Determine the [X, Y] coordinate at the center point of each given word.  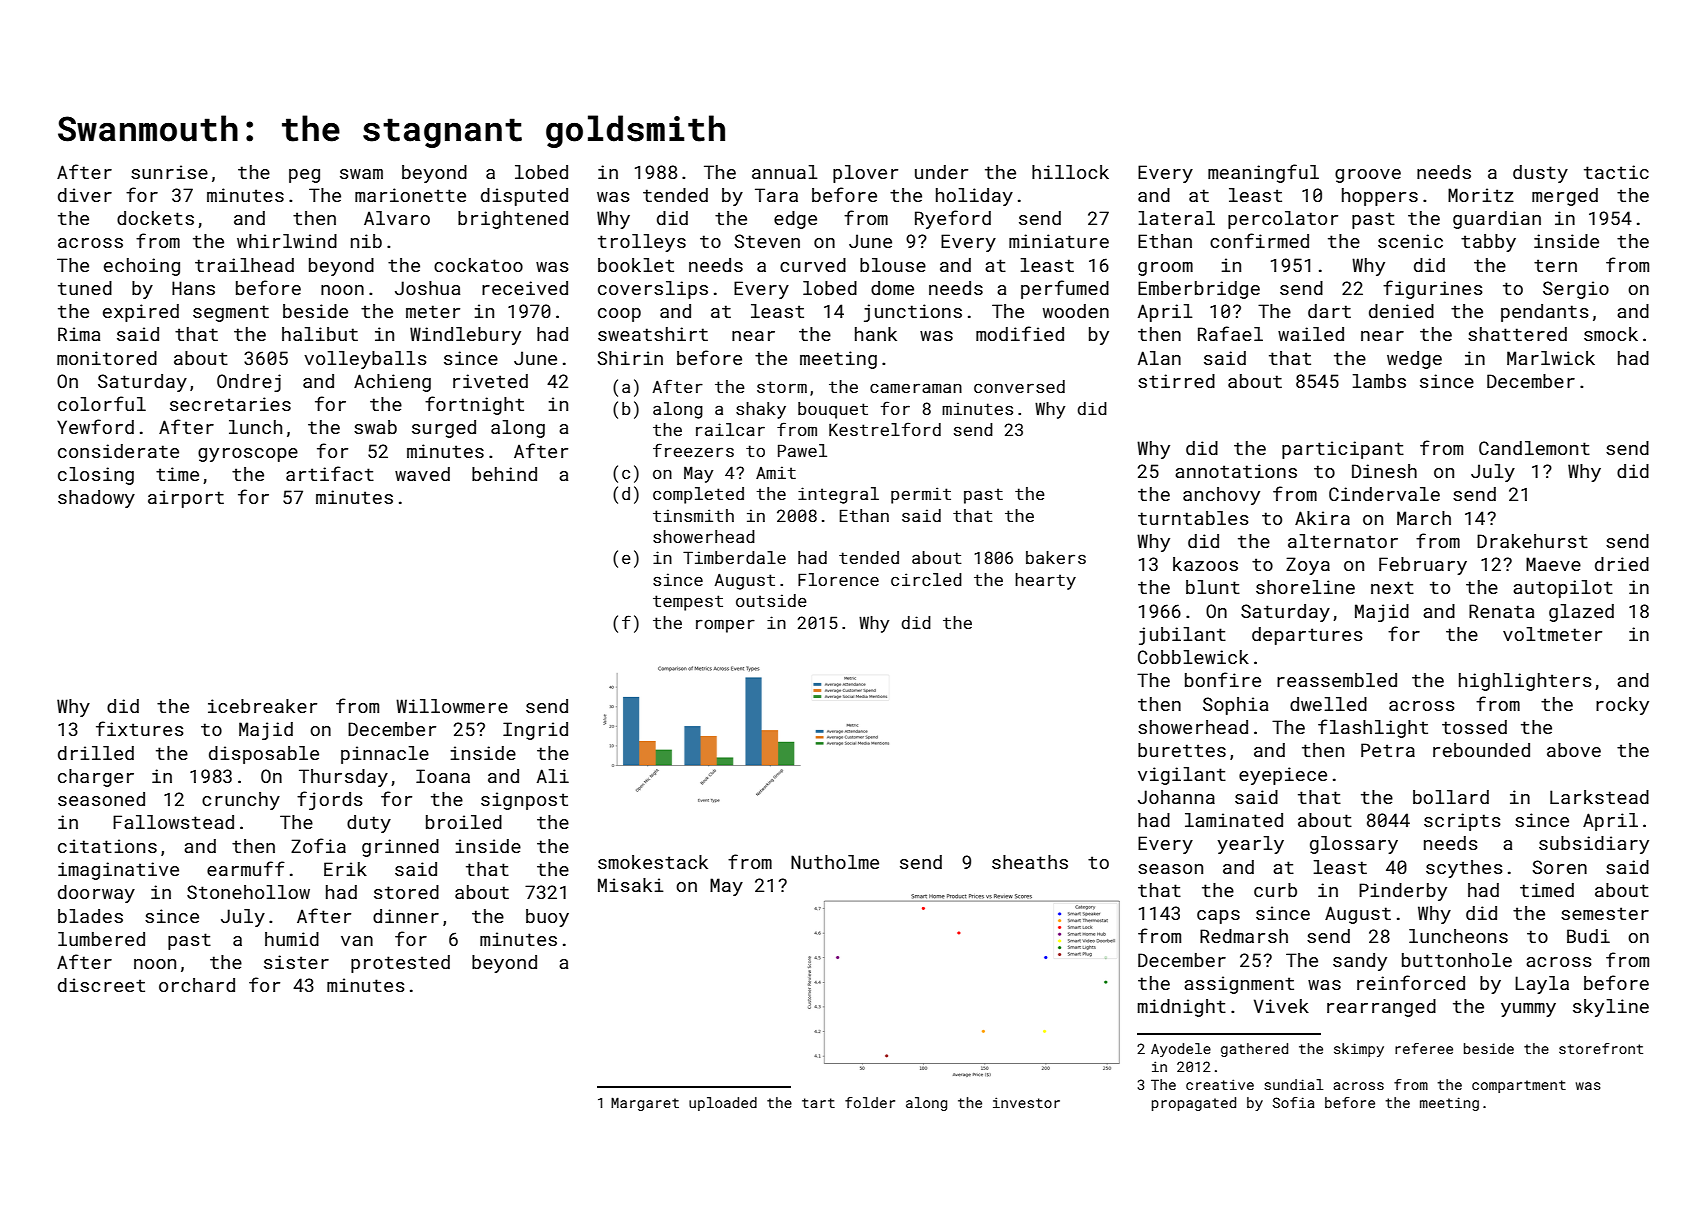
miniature [1059, 241]
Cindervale [1384, 494]
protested [400, 964]
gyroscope [248, 455]
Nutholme [835, 862]
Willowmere [452, 706]
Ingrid [535, 731]
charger [96, 778]
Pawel [802, 450]
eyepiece [1283, 776]
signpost [524, 801]
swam [361, 174]
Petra [1388, 750]
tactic [1616, 172]
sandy [1360, 962]
